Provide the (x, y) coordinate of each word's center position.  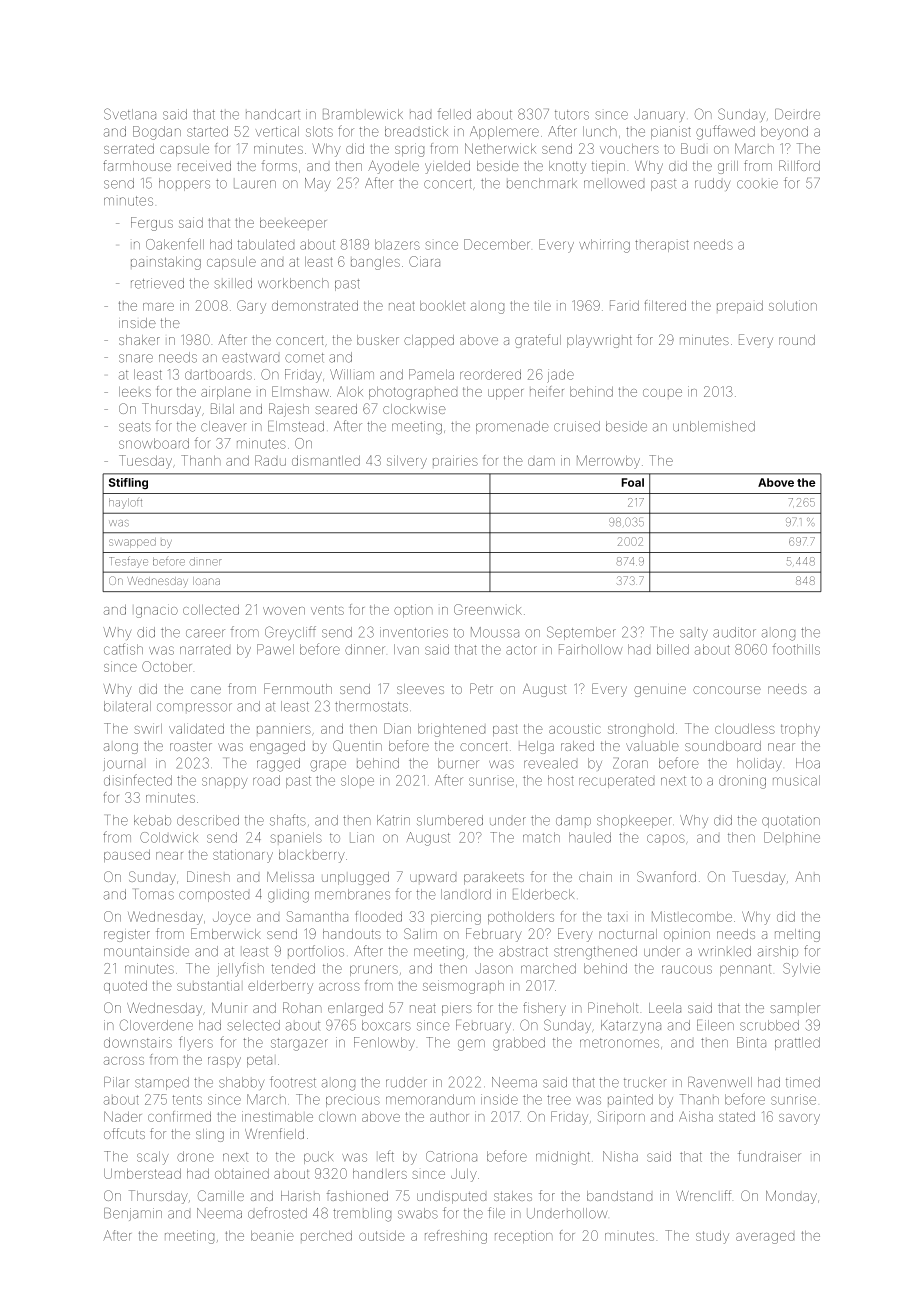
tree (559, 1100)
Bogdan (157, 133)
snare (136, 358)
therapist (662, 246)
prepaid (740, 307)
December (497, 244)
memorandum (430, 1099)
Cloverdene (156, 1025)
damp (573, 820)
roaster (191, 746)
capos (666, 838)
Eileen (715, 1025)
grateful (538, 341)
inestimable (277, 1116)
